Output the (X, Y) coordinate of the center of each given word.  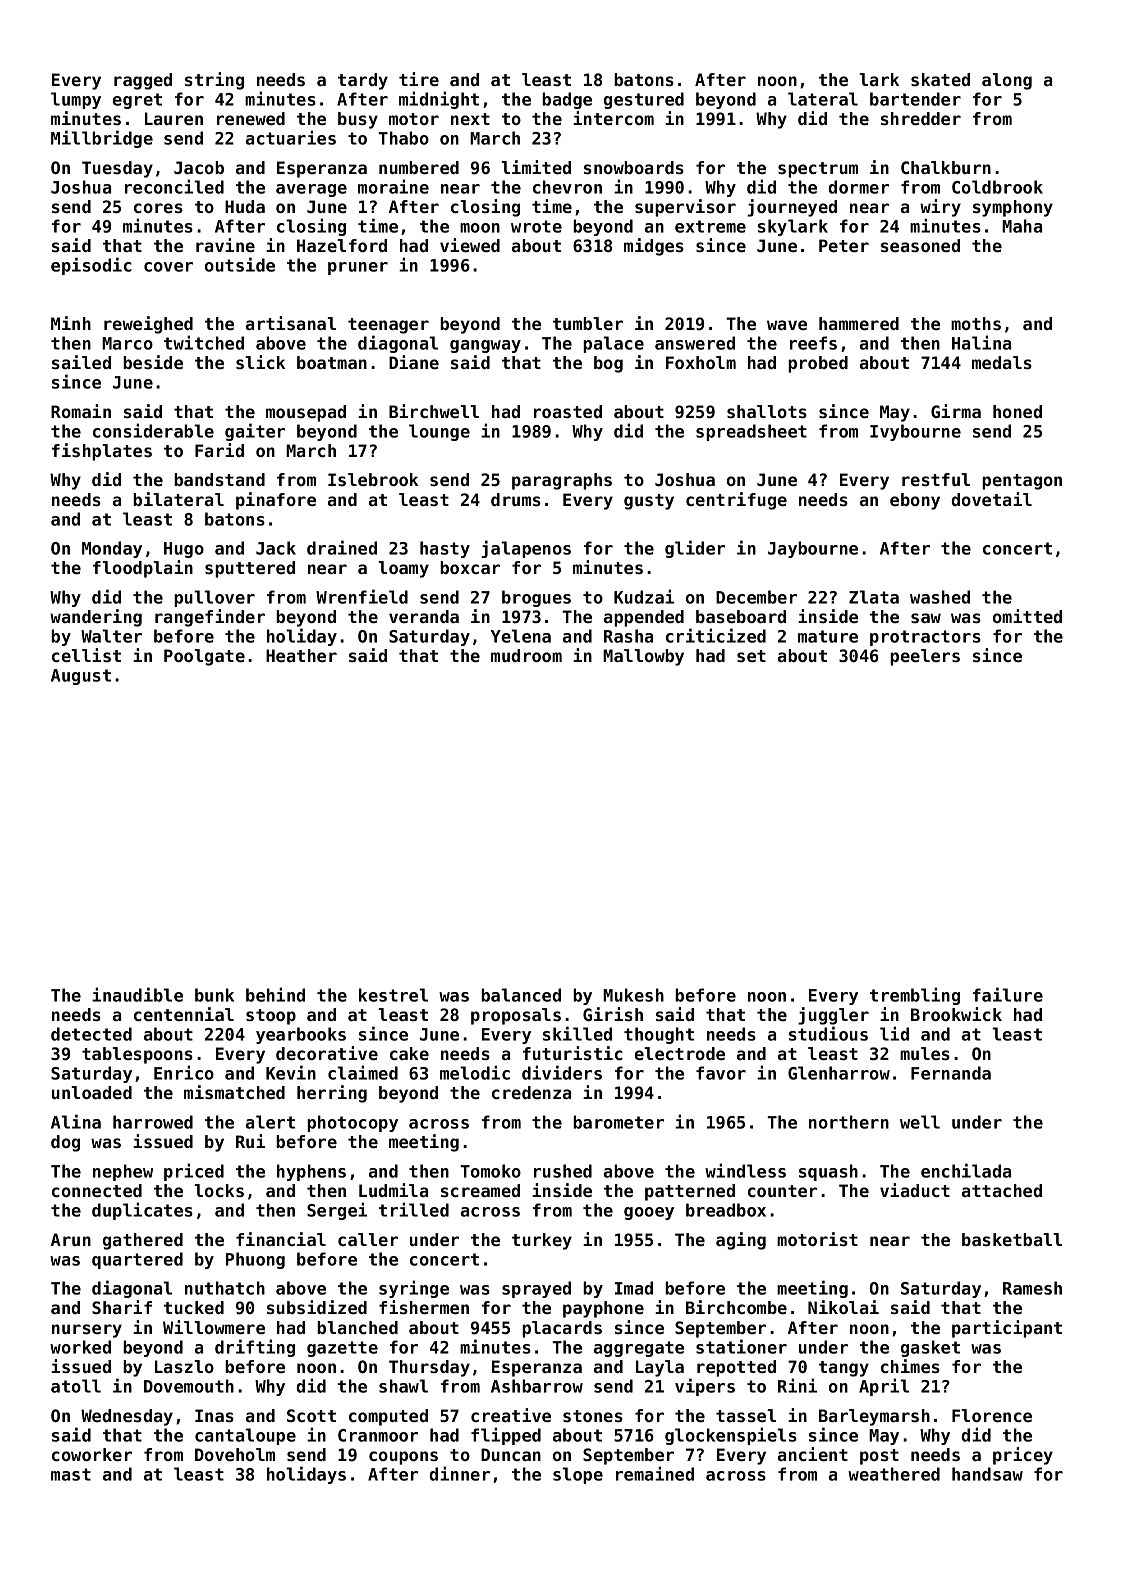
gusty (649, 502)
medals (1002, 362)
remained (655, 1473)
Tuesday (117, 169)
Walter (111, 636)
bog (608, 364)
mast (71, 1474)
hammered (859, 323)
